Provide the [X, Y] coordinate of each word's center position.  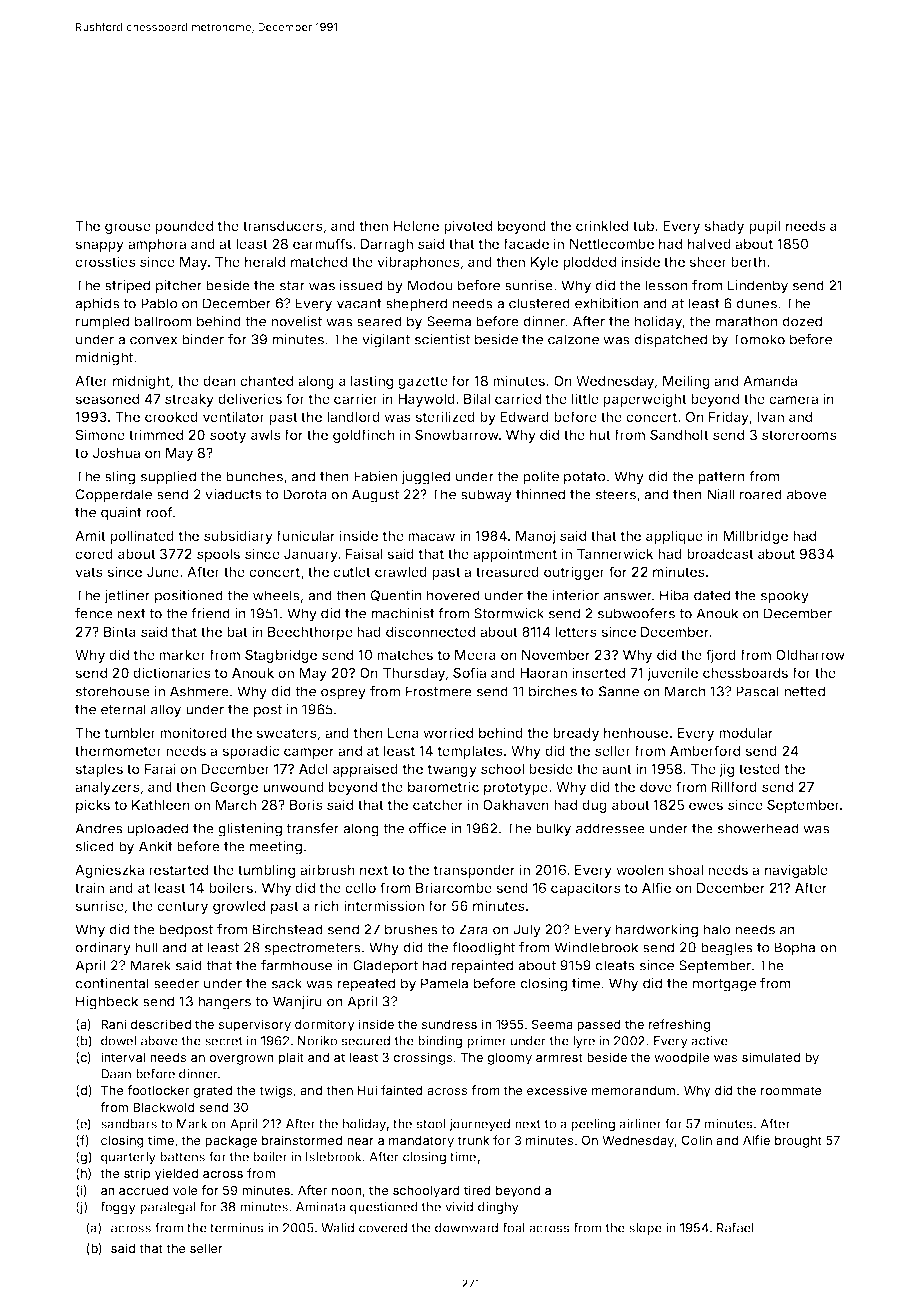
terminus [237, 1228]
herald [265, 262]
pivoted [468, 227]
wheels [276, 595]
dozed [802, 321]
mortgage [724, 985]
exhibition [607, 303]
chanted [266, 381]
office [427, 828]
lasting [372, 382]
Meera [475, 655]
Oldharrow [810, 654]
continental [112, 983]
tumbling [266, 871]
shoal [685, 870]
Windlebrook [596, 947]
